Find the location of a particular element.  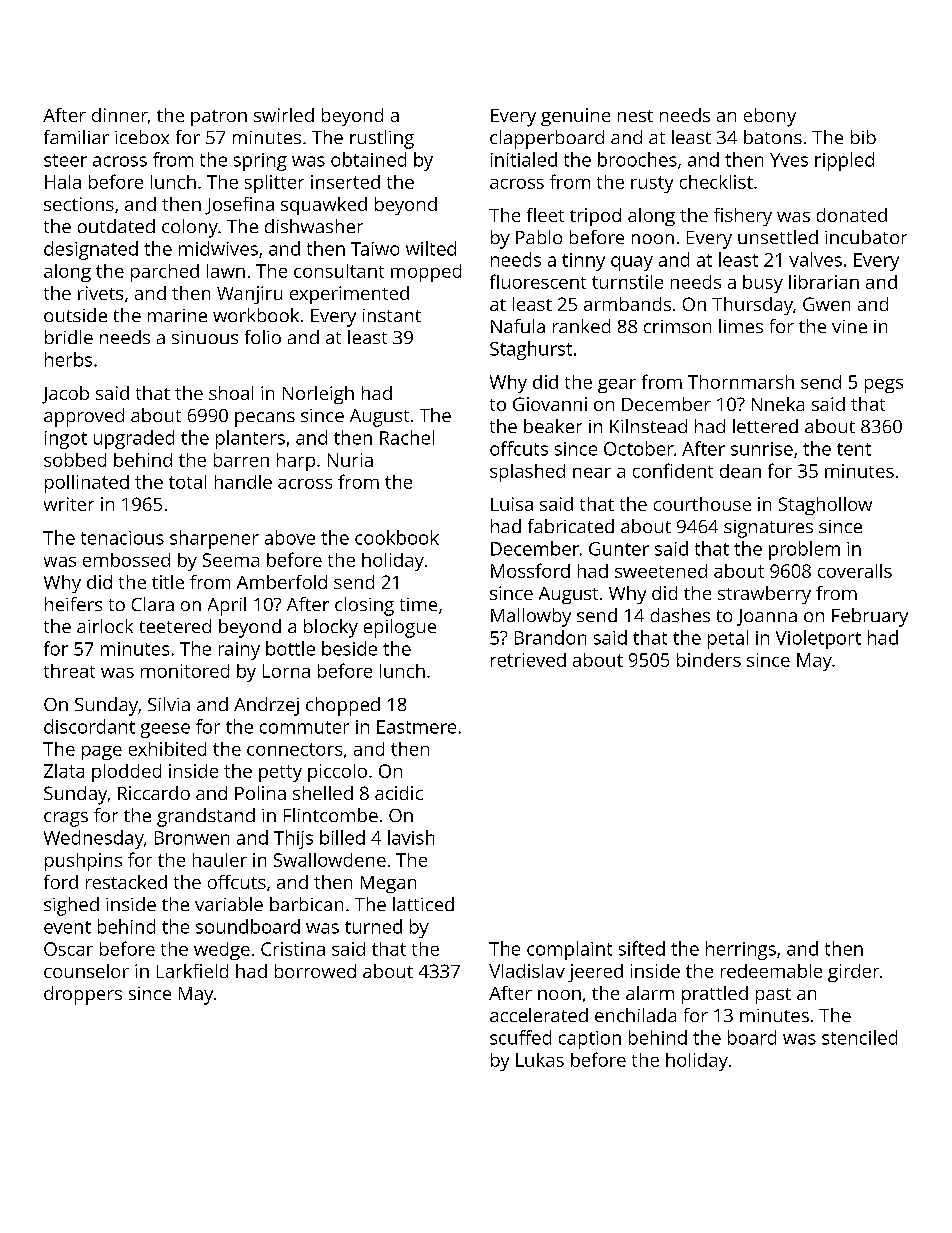

fishery is located at coordinates (743, 217).
